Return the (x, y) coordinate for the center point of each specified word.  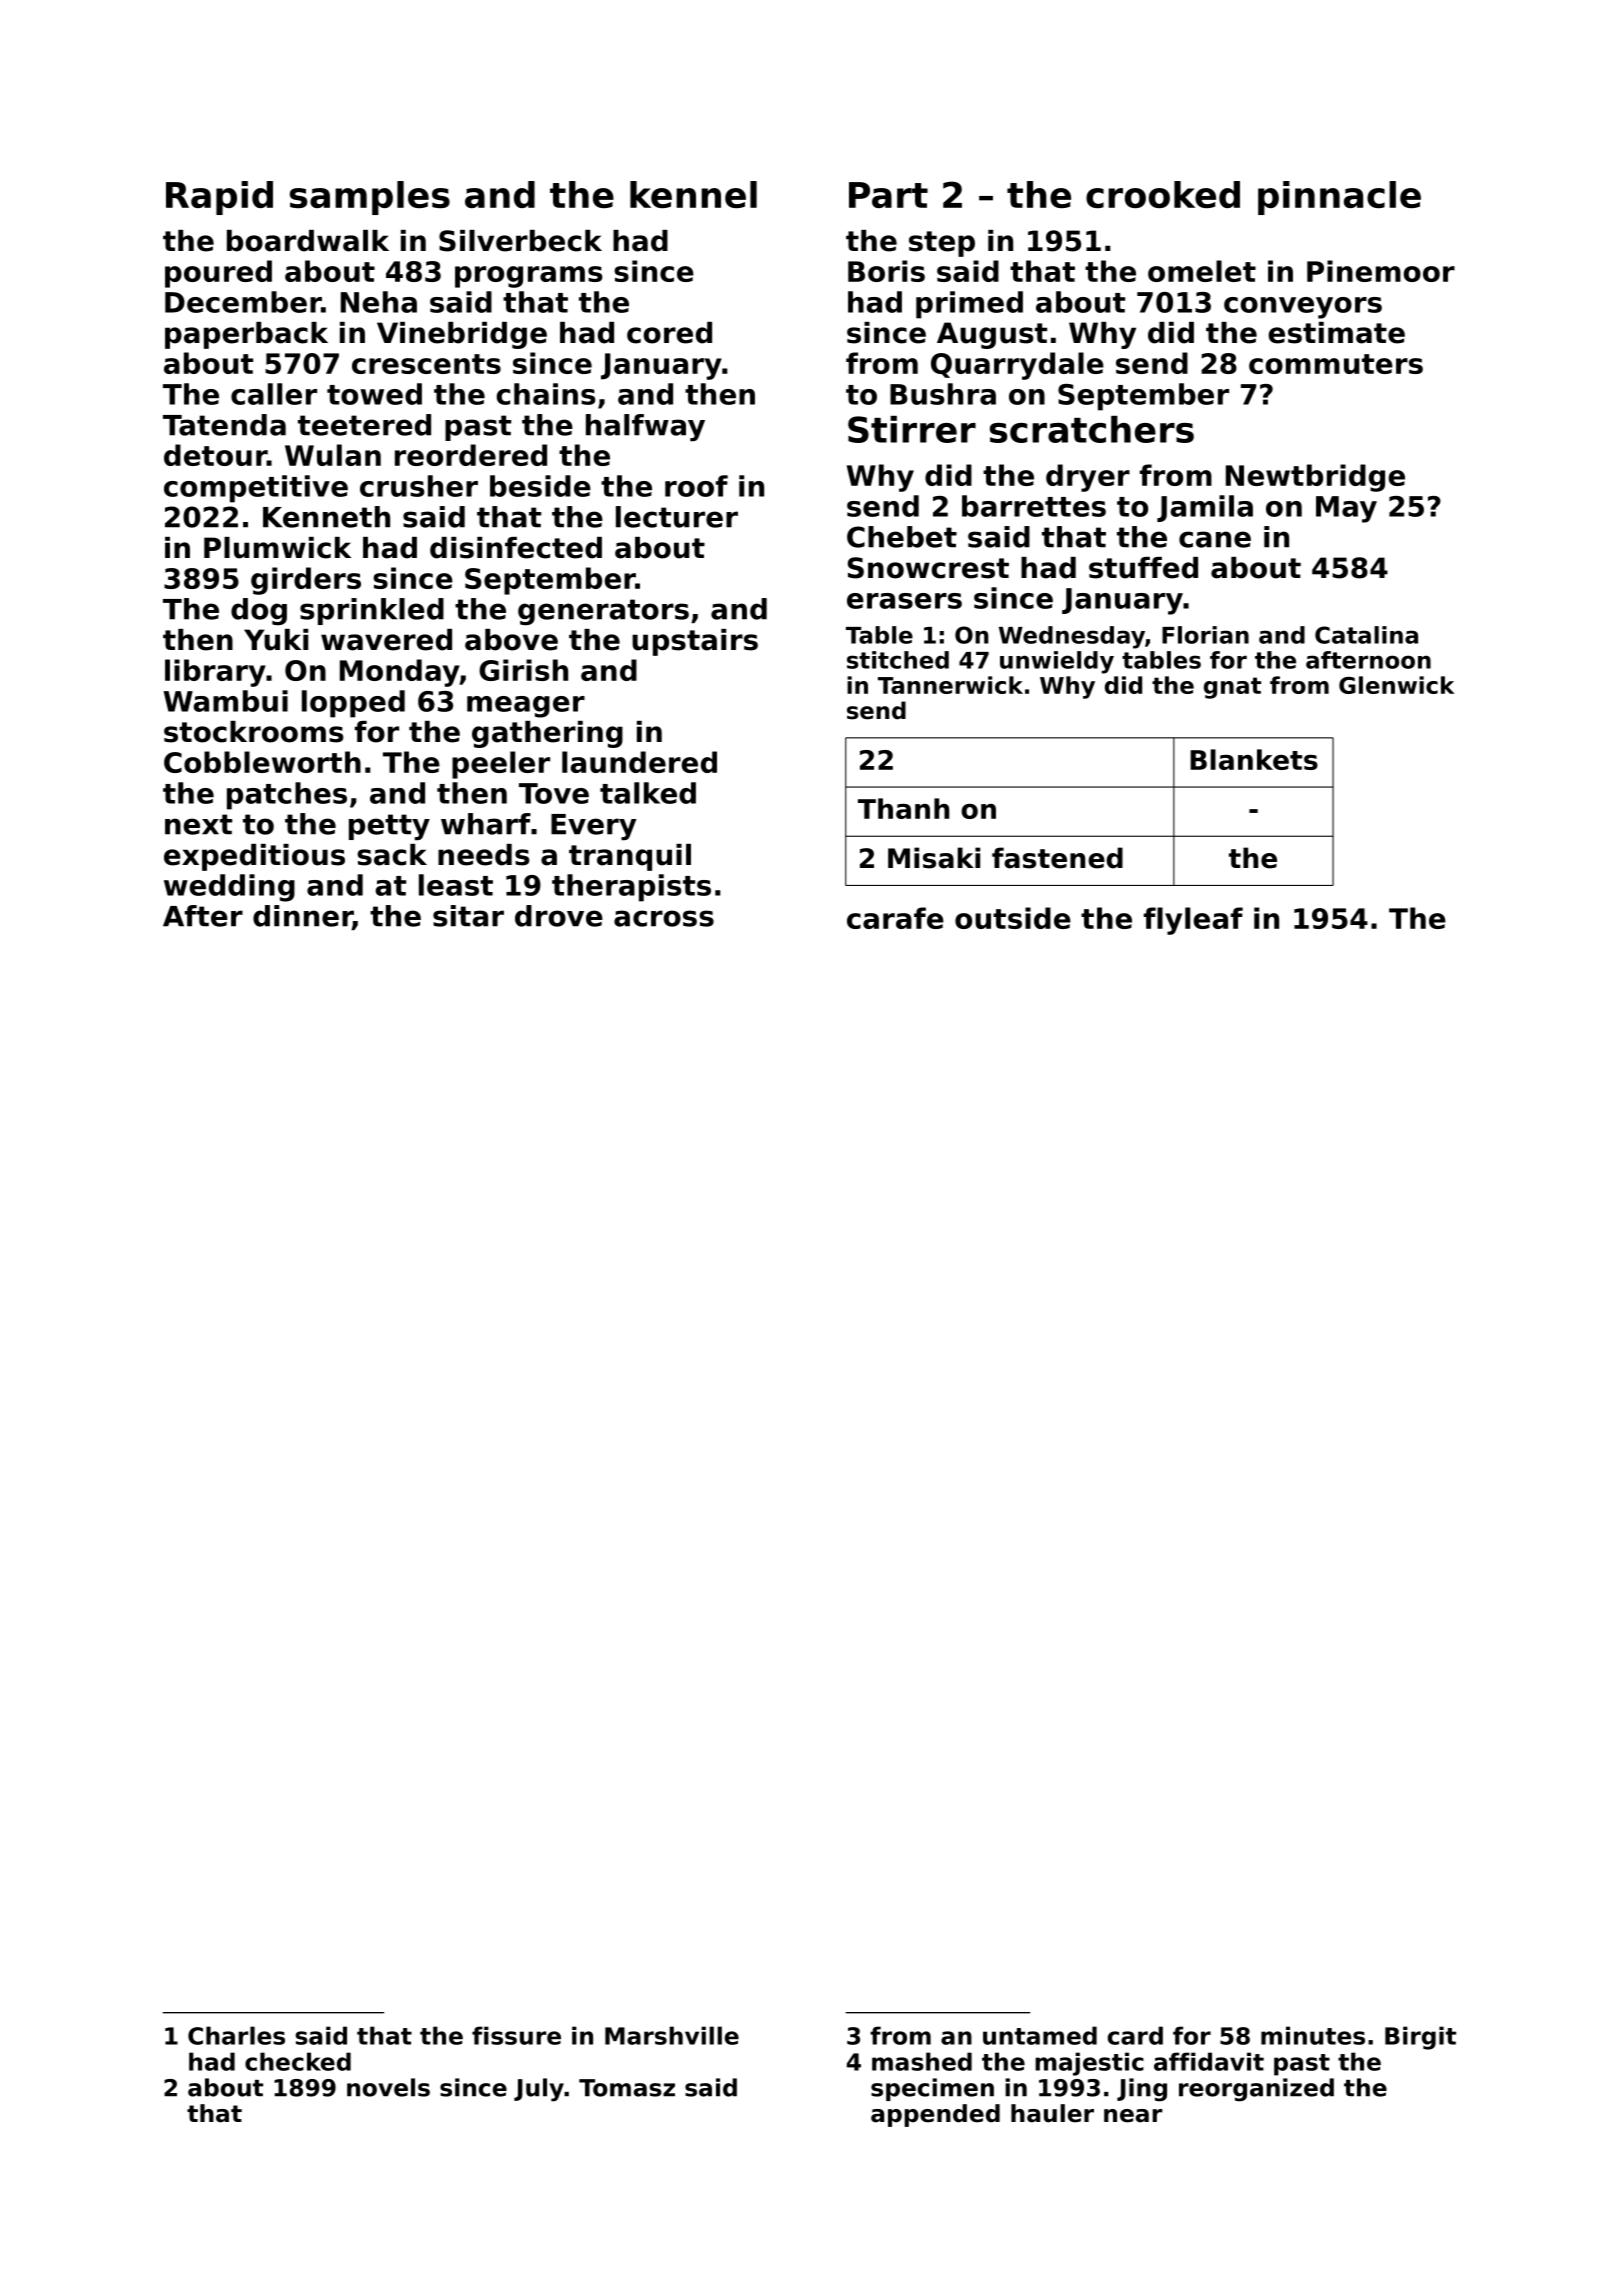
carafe (895, 918)
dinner (303, 917)
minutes (1313, 2035)
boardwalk (308, 241)
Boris (886, 271)
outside (1013, 918)
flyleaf (1193, 921)
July (539, 2090)
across (664, 918)
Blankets (1254, 759)
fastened (1057, 858)
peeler (501, 765)
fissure (516, 2035)
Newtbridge (1315, 478)
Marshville (672, 2035)
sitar (468, 916)
